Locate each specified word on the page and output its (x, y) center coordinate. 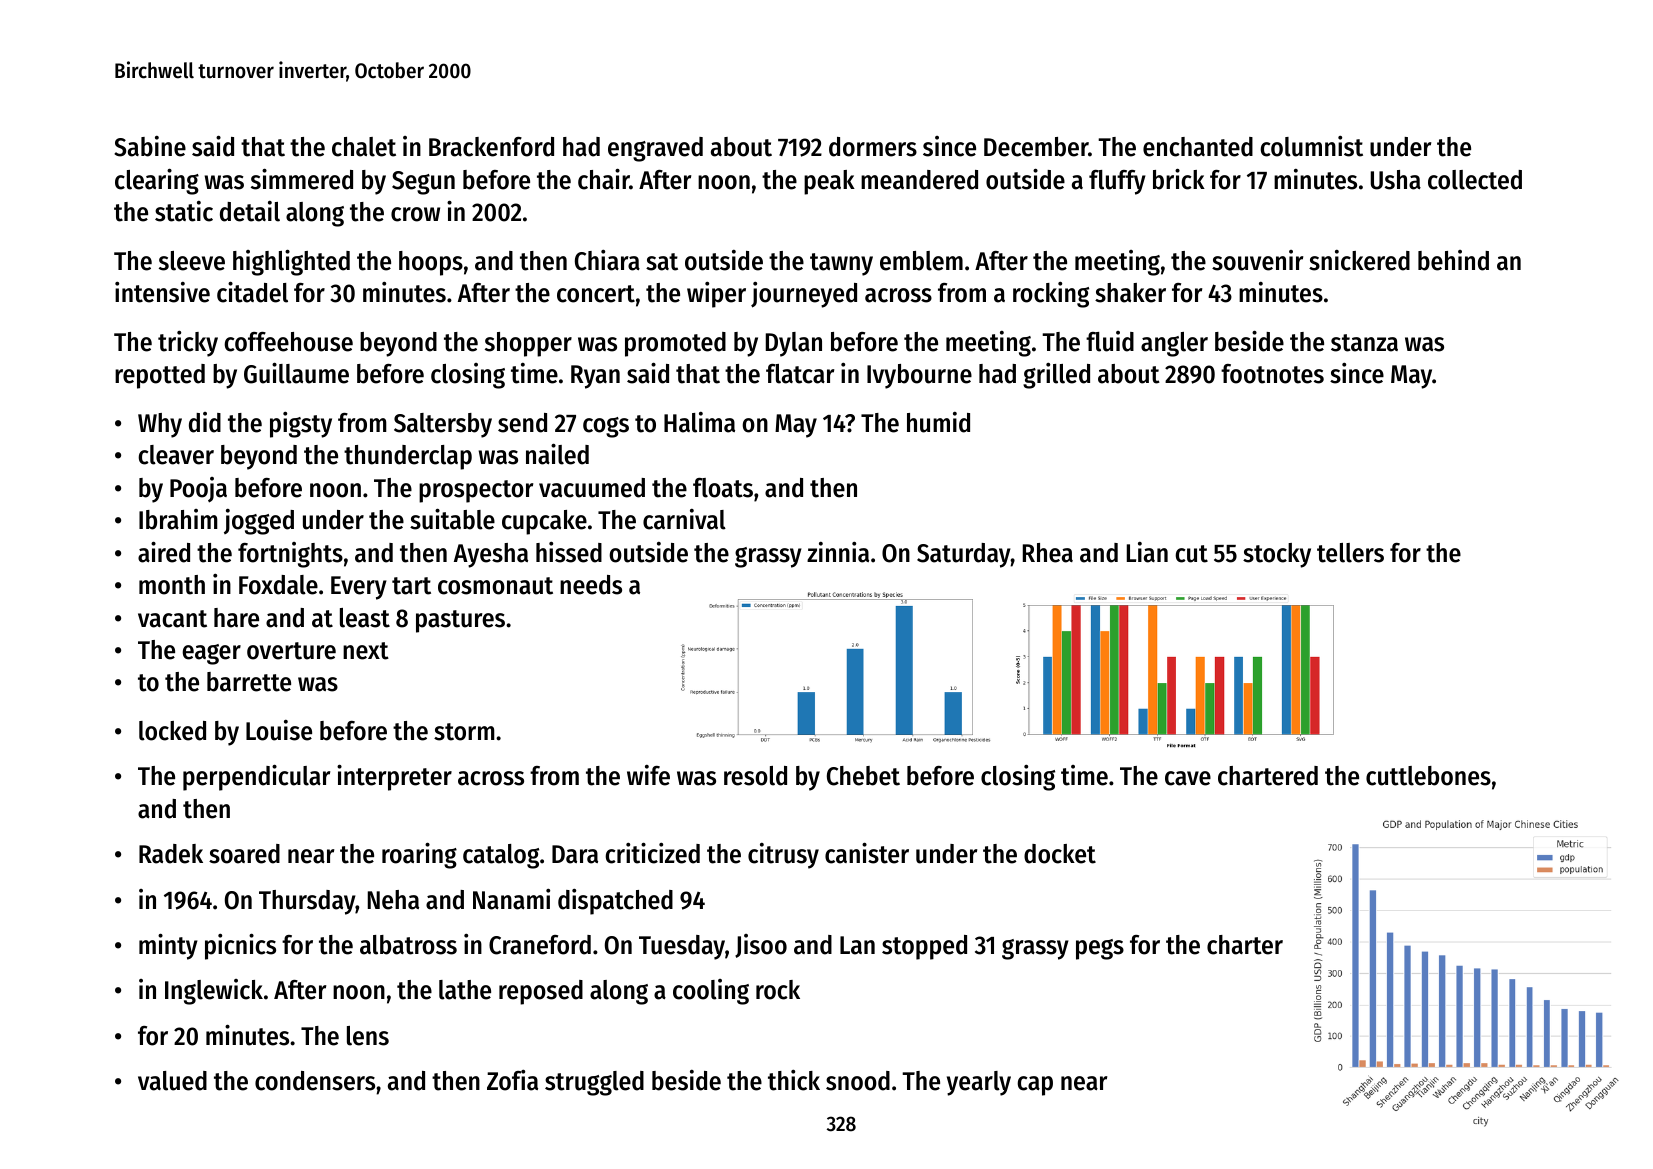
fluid (1110, 341)
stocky (1277, 555)
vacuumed (592, 488)
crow (415, 214)
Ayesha (491, 555)
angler (1174, 344)
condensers (315, 1081)
